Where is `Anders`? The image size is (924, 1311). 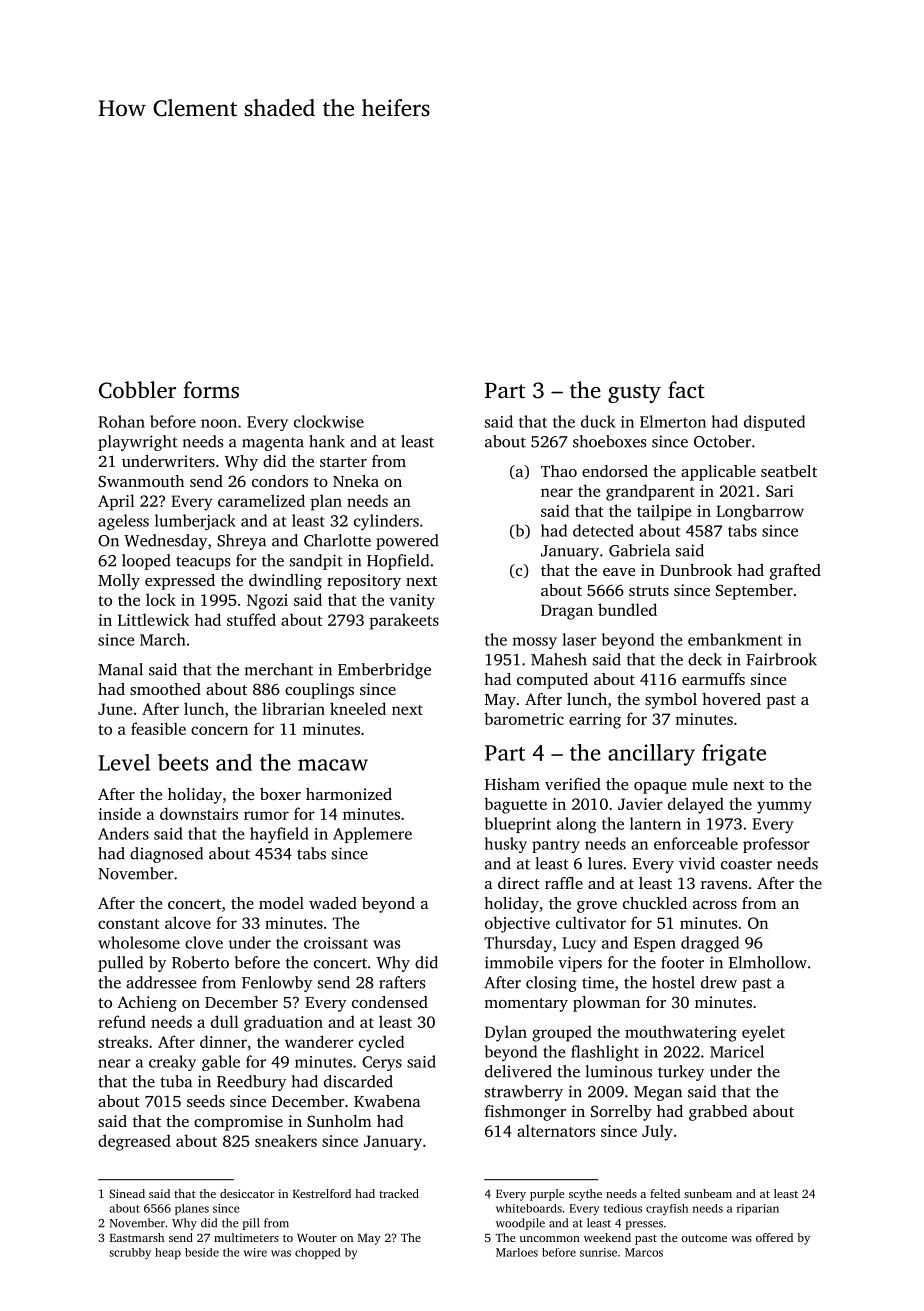 Anders is located at coordinates (123, 833).
